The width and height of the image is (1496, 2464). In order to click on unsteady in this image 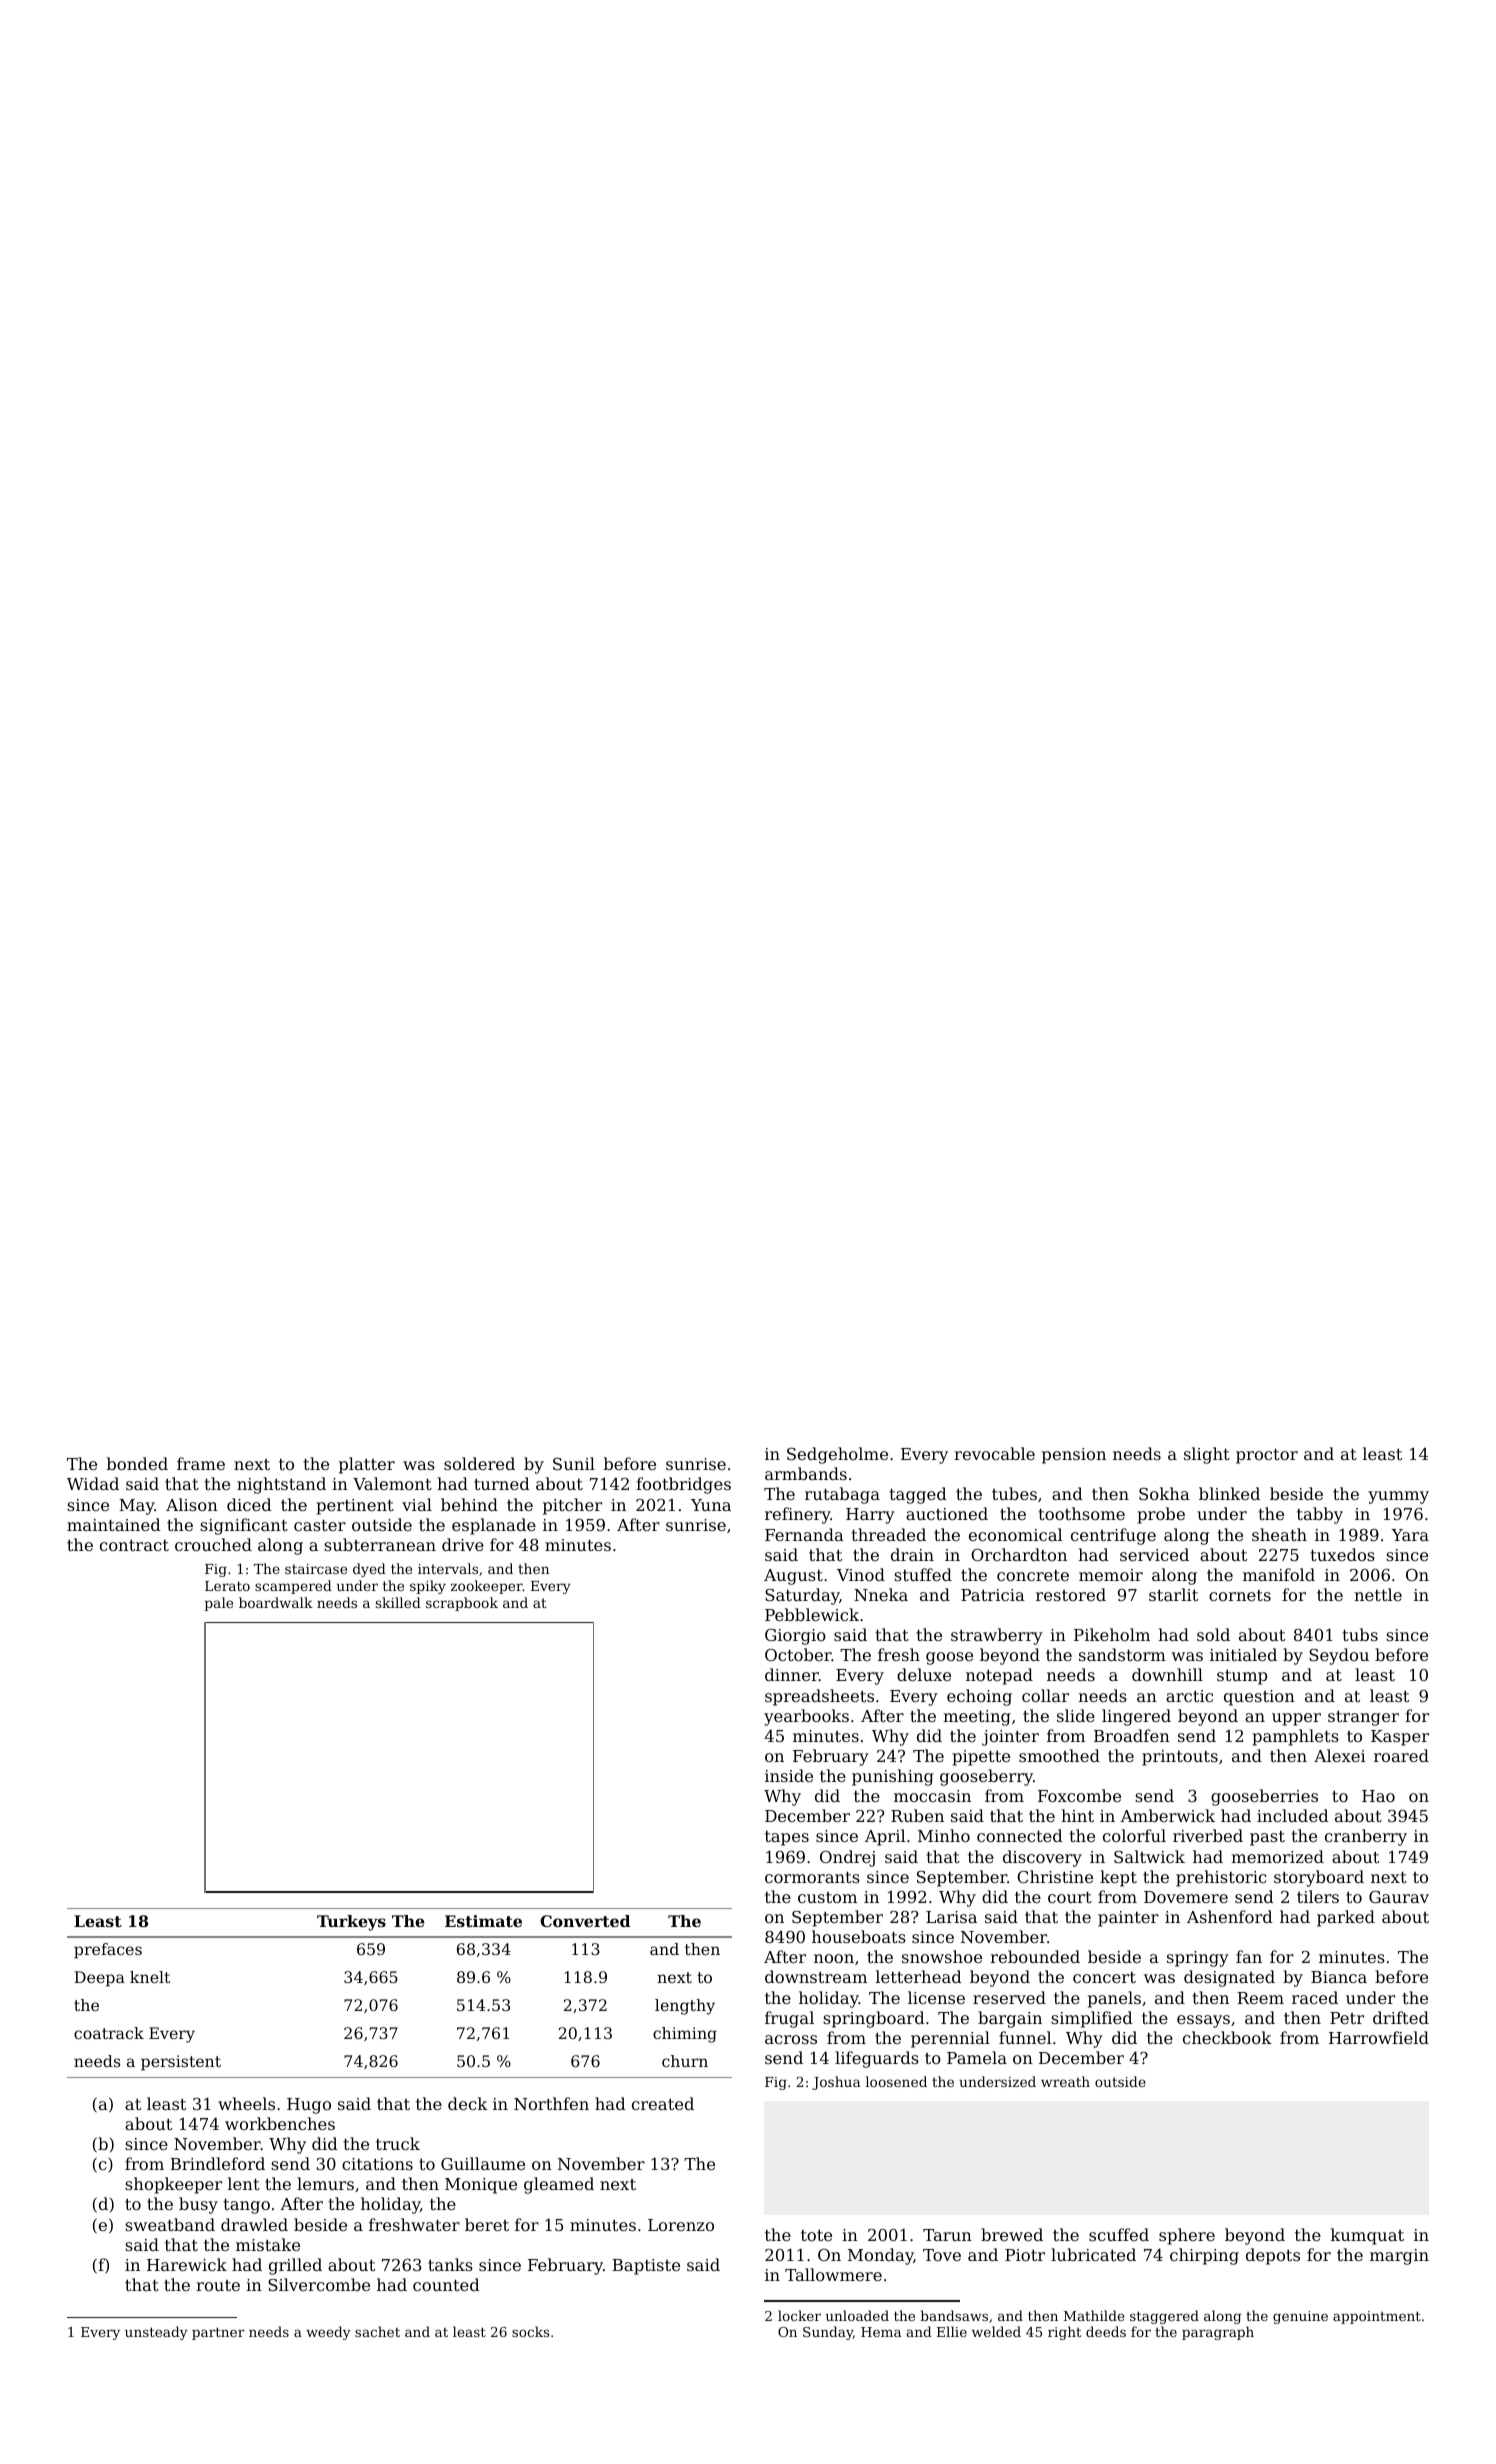, I will do `click(156, 2333)`.
